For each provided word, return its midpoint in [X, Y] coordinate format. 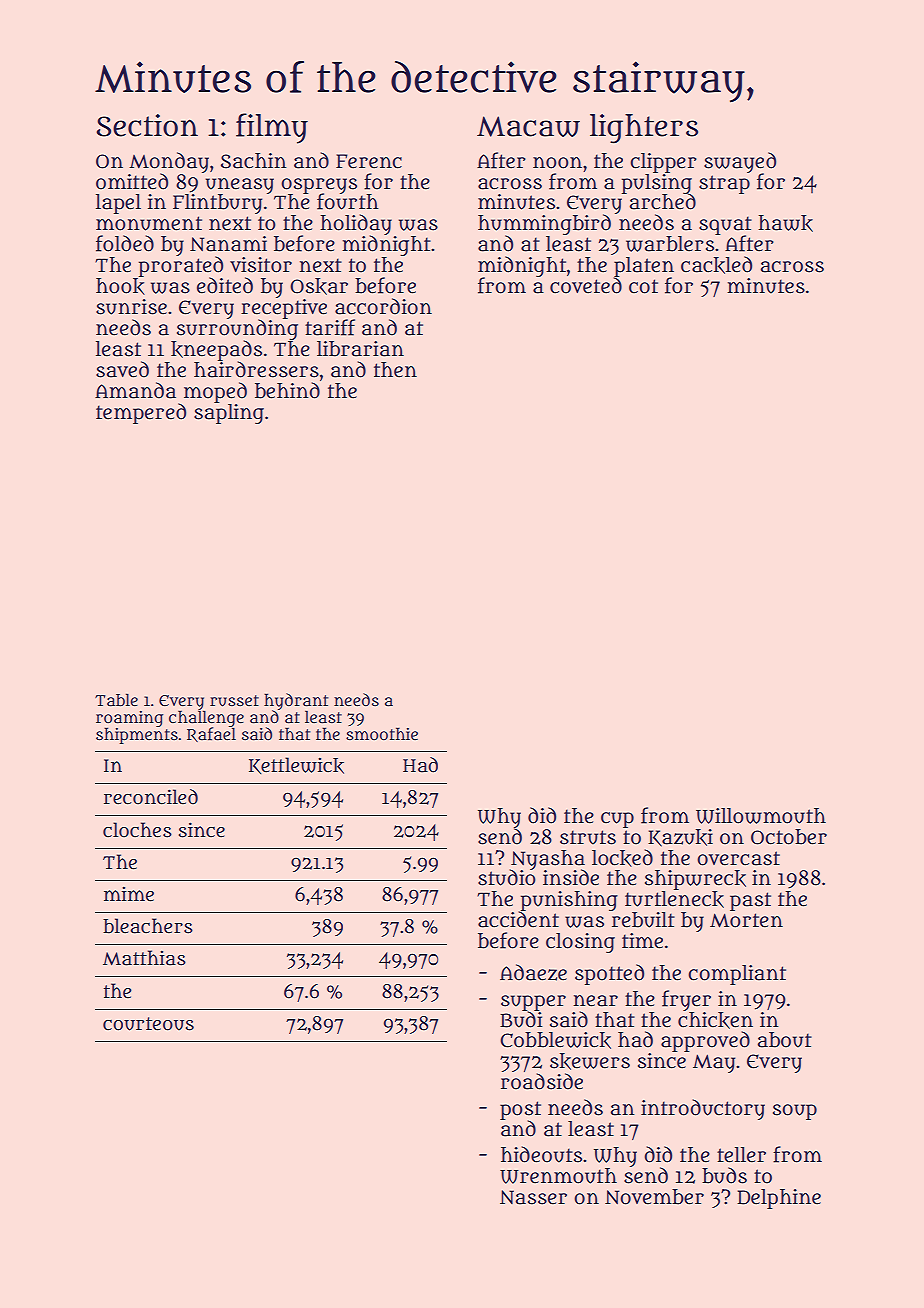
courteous [148, 1024]
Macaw [528, 126]
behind [287, 390]
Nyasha [547, 860]
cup [617, 820]
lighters [644, 129]
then [395, 370]
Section [147, 125]
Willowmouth [761, 816]
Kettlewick [296, 765]
